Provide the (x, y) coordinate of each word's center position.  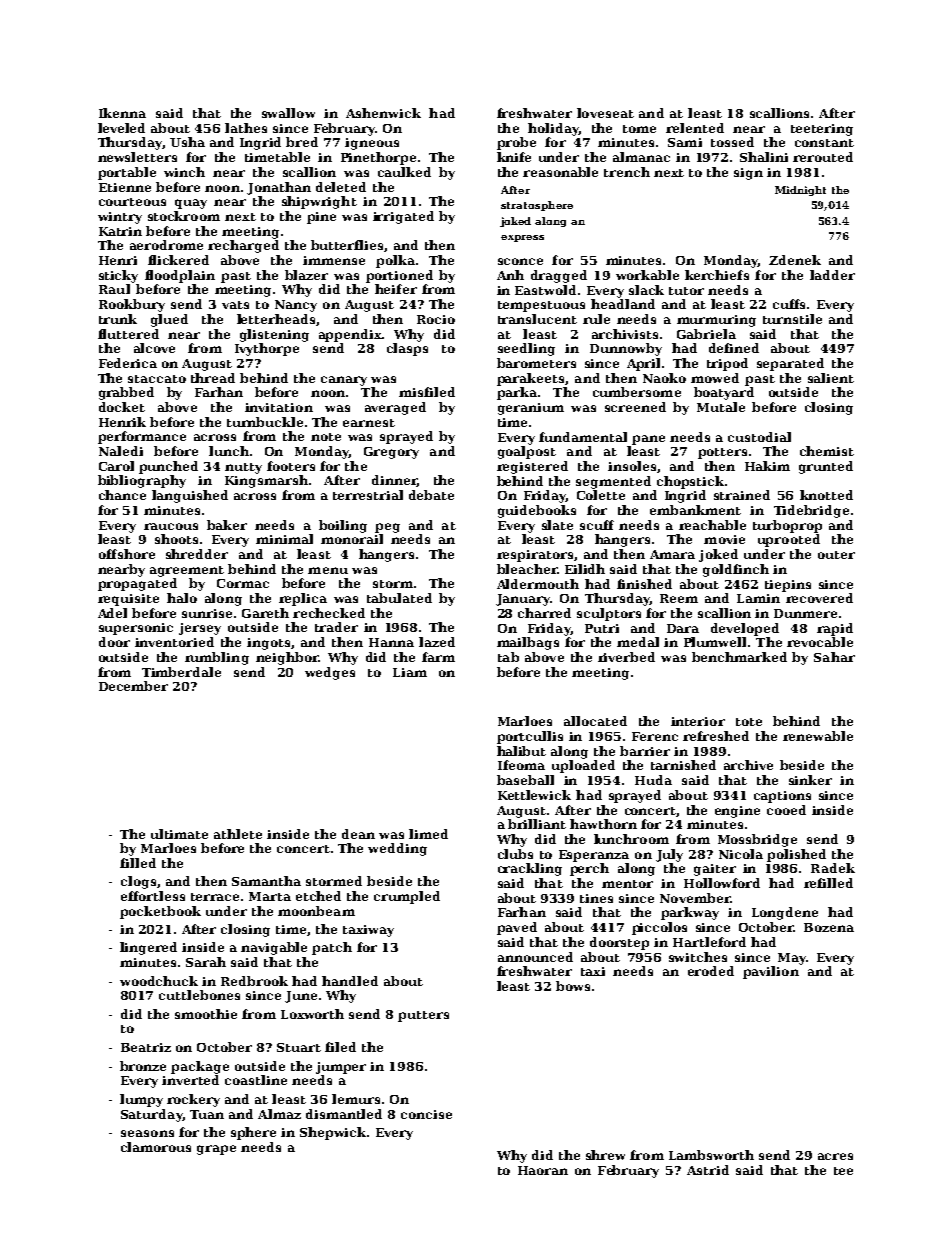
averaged (395, 408)
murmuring (716, 321)
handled (350, 981)
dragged (559, 276)
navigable (274, 948)
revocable (820, 642)
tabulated (399, 598)
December (133, 686)
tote (749, 722)
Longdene (785, 913)
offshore (127, 554)
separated (790, 364)
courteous (132, 202)
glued (169, 320)
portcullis (530, 737)
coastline (256, 1080)
